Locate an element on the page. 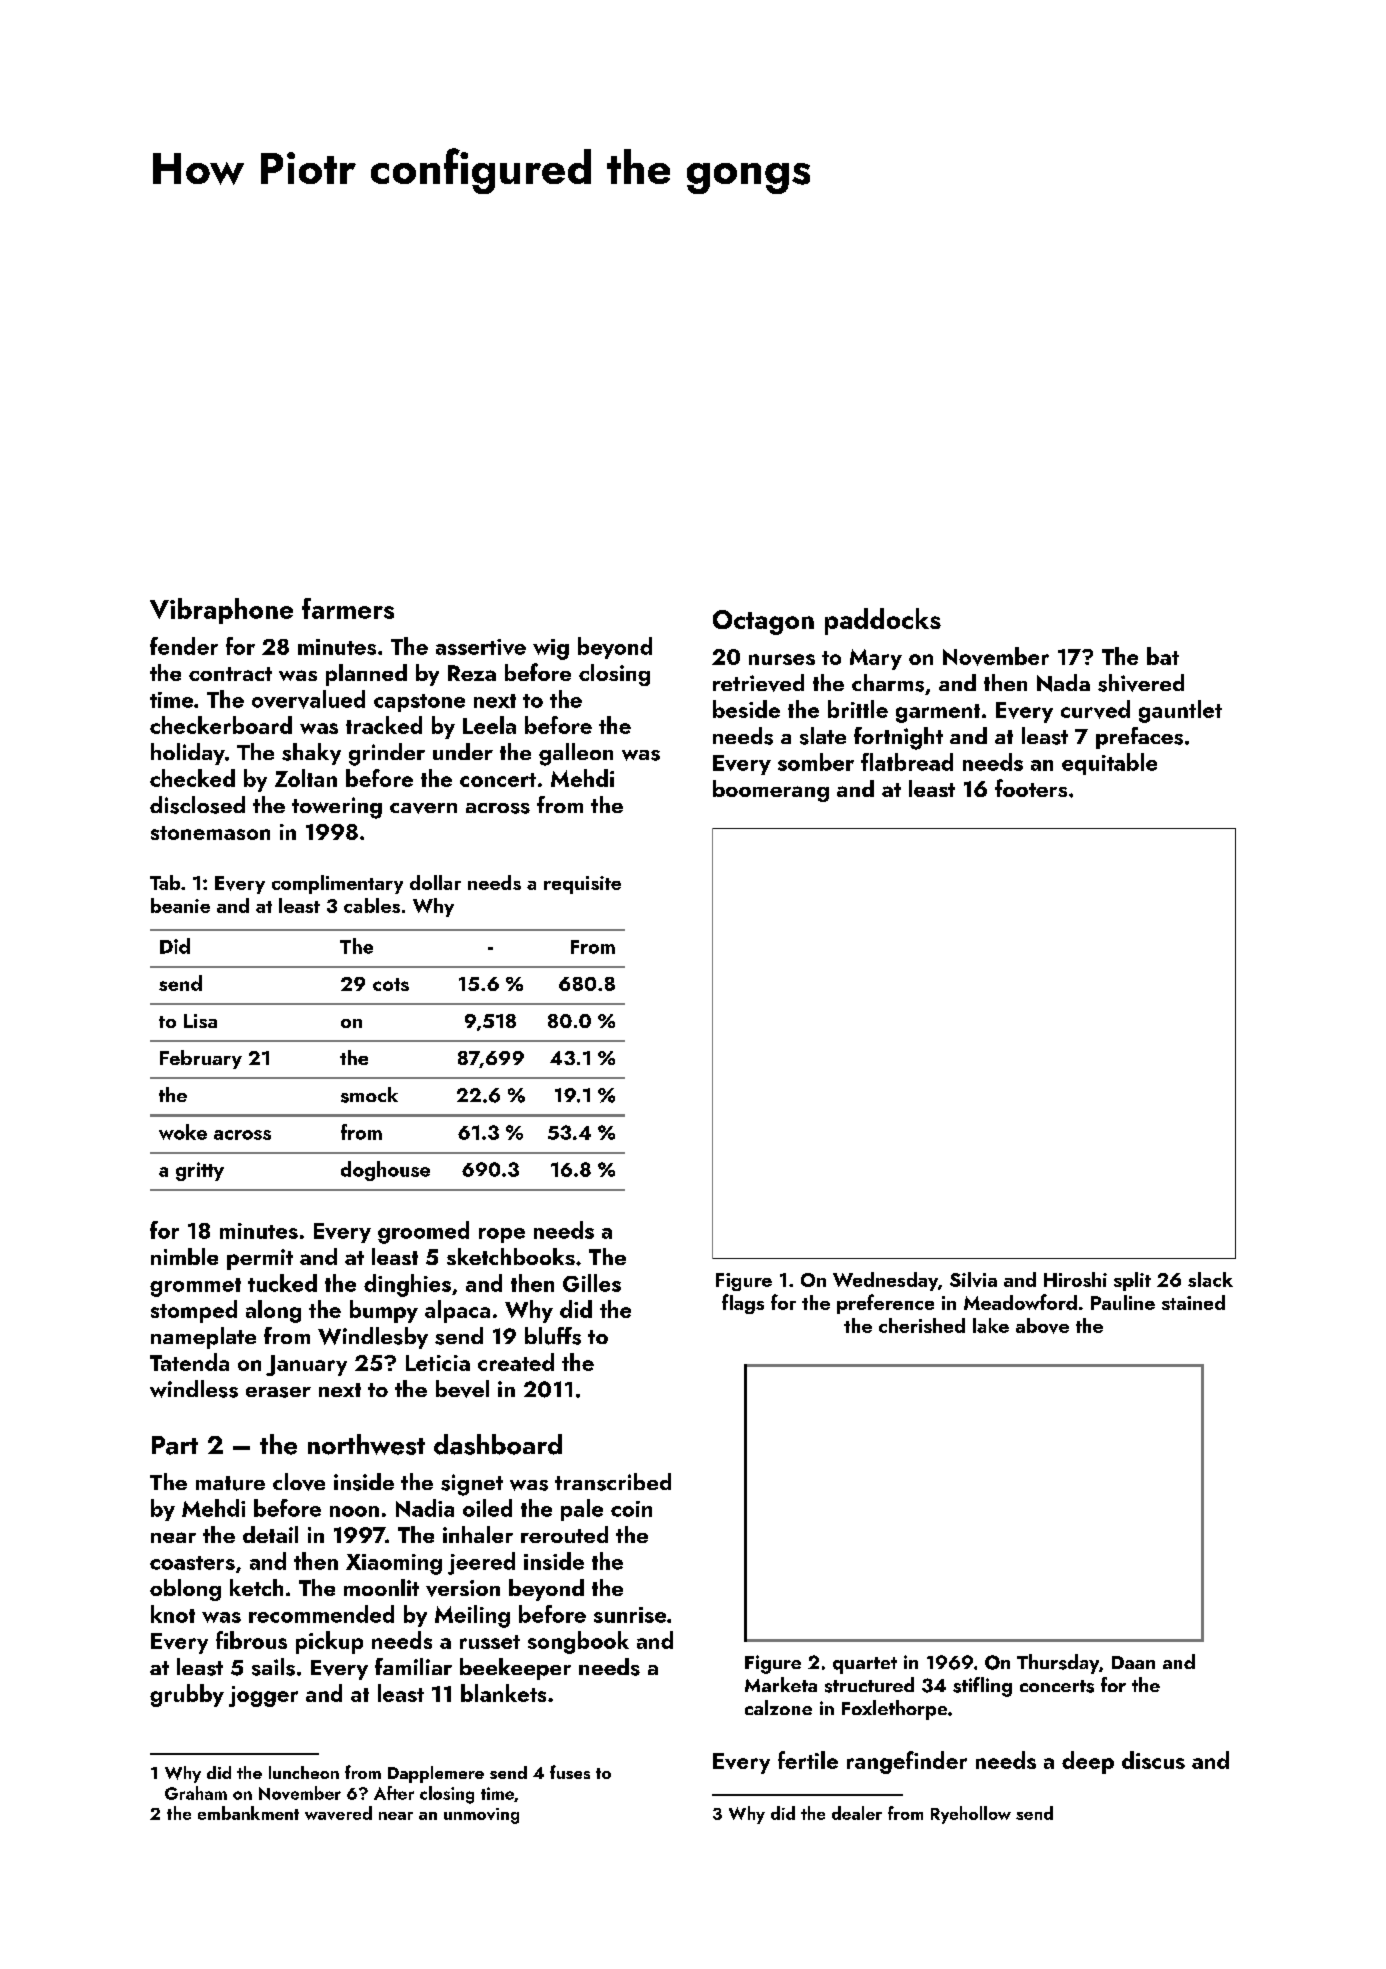 The image size is (1386, 1969). bat is located at coordinates (1163, 656).
